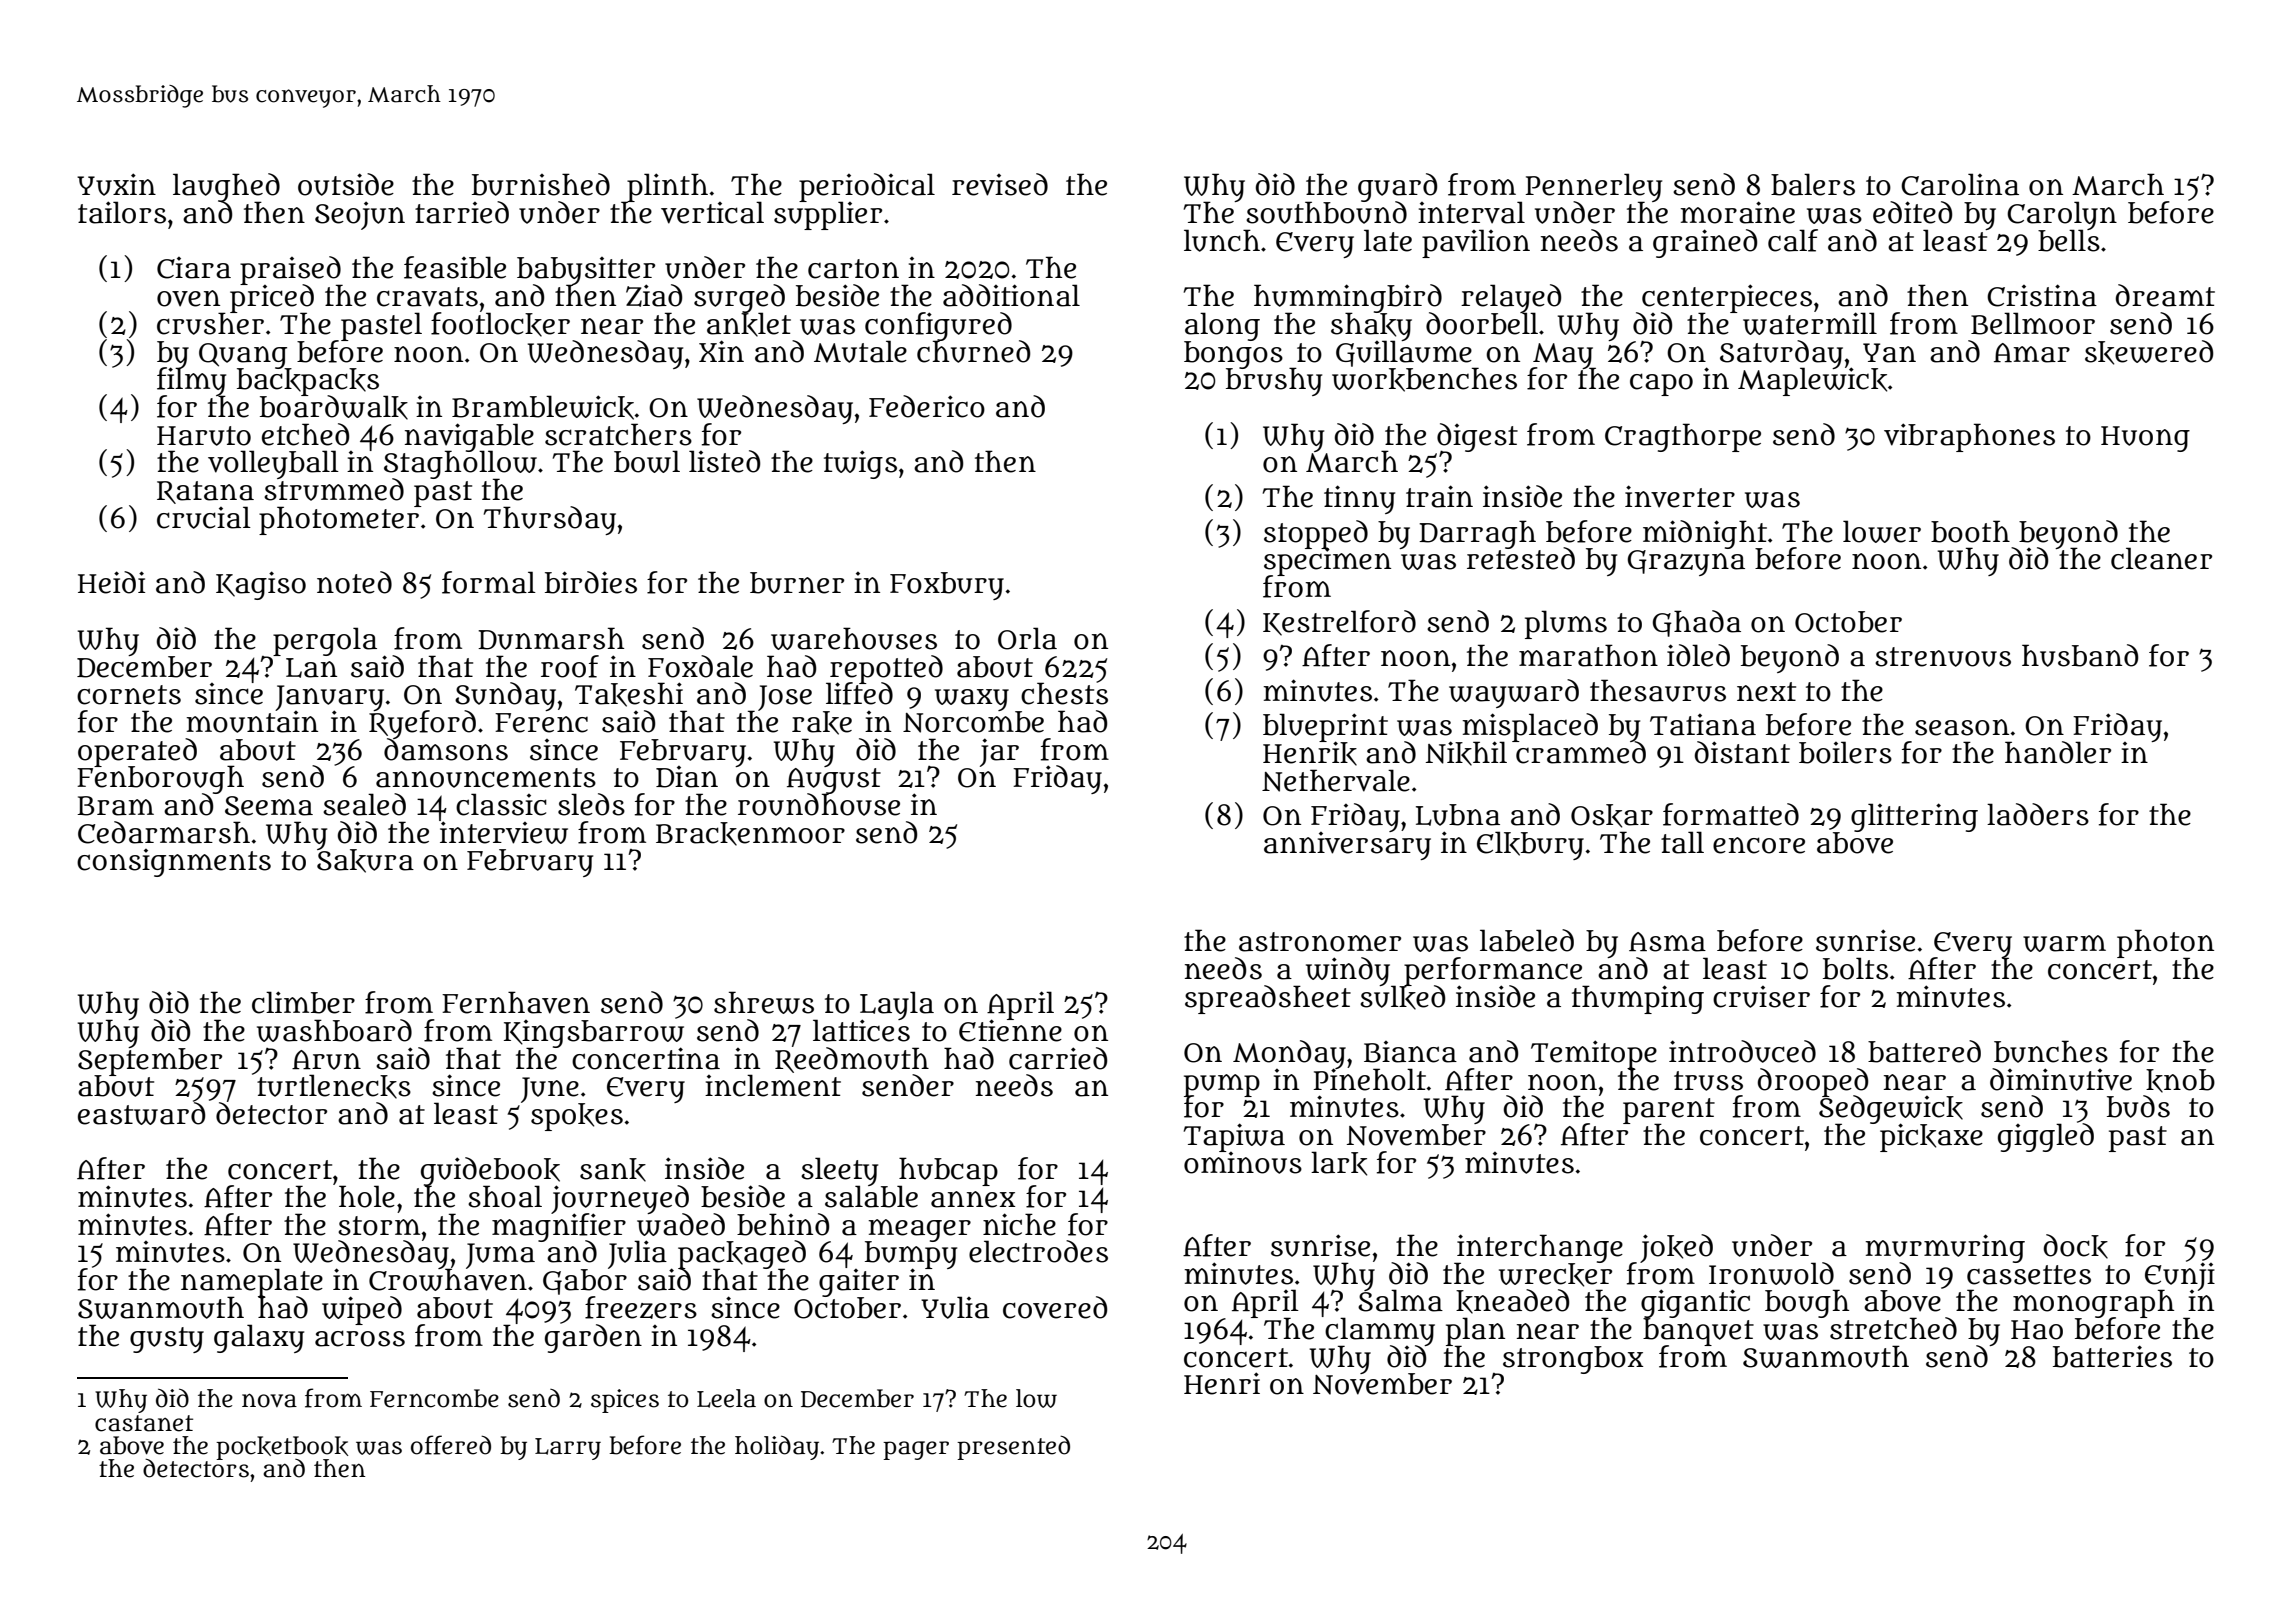  What do you see at coordinates (1222, 326) in the screenshot?
I see `along` at bounding box center [1222, 326].
